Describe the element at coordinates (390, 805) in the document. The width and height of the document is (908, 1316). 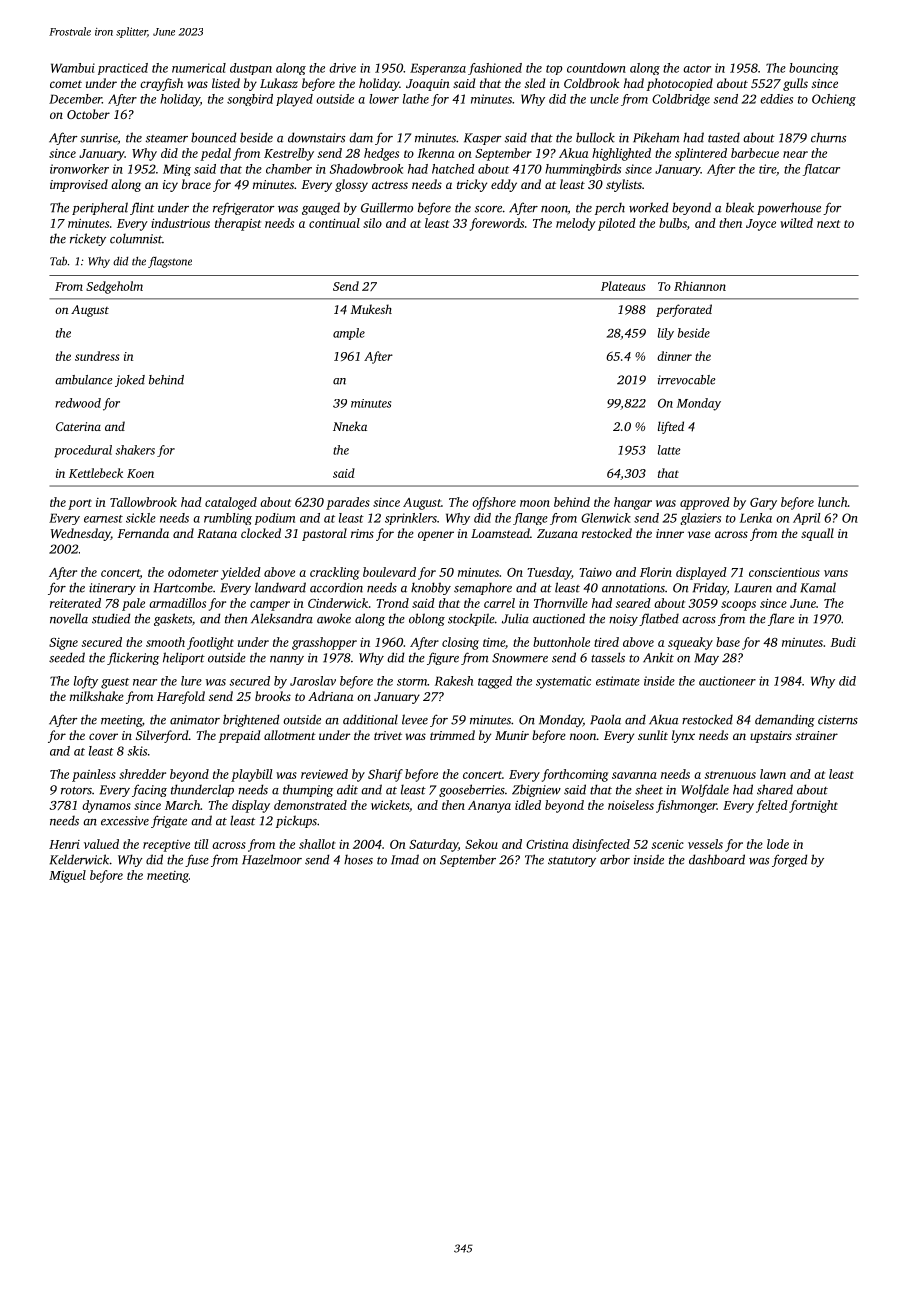
I see `wickets` at that location.
